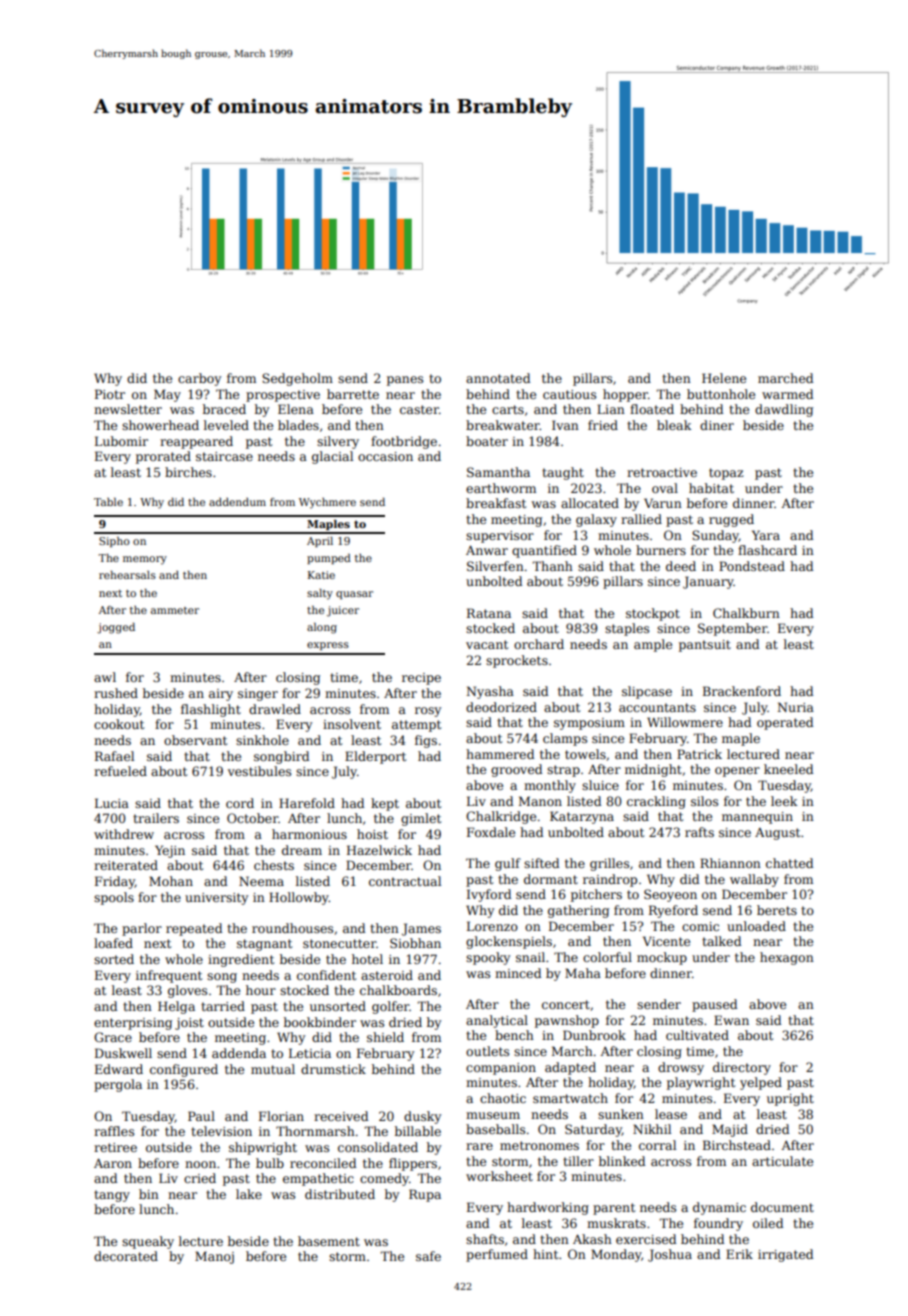 The height and width of the image is (1316, 908). I want to click on panes, so click(405, 381).
